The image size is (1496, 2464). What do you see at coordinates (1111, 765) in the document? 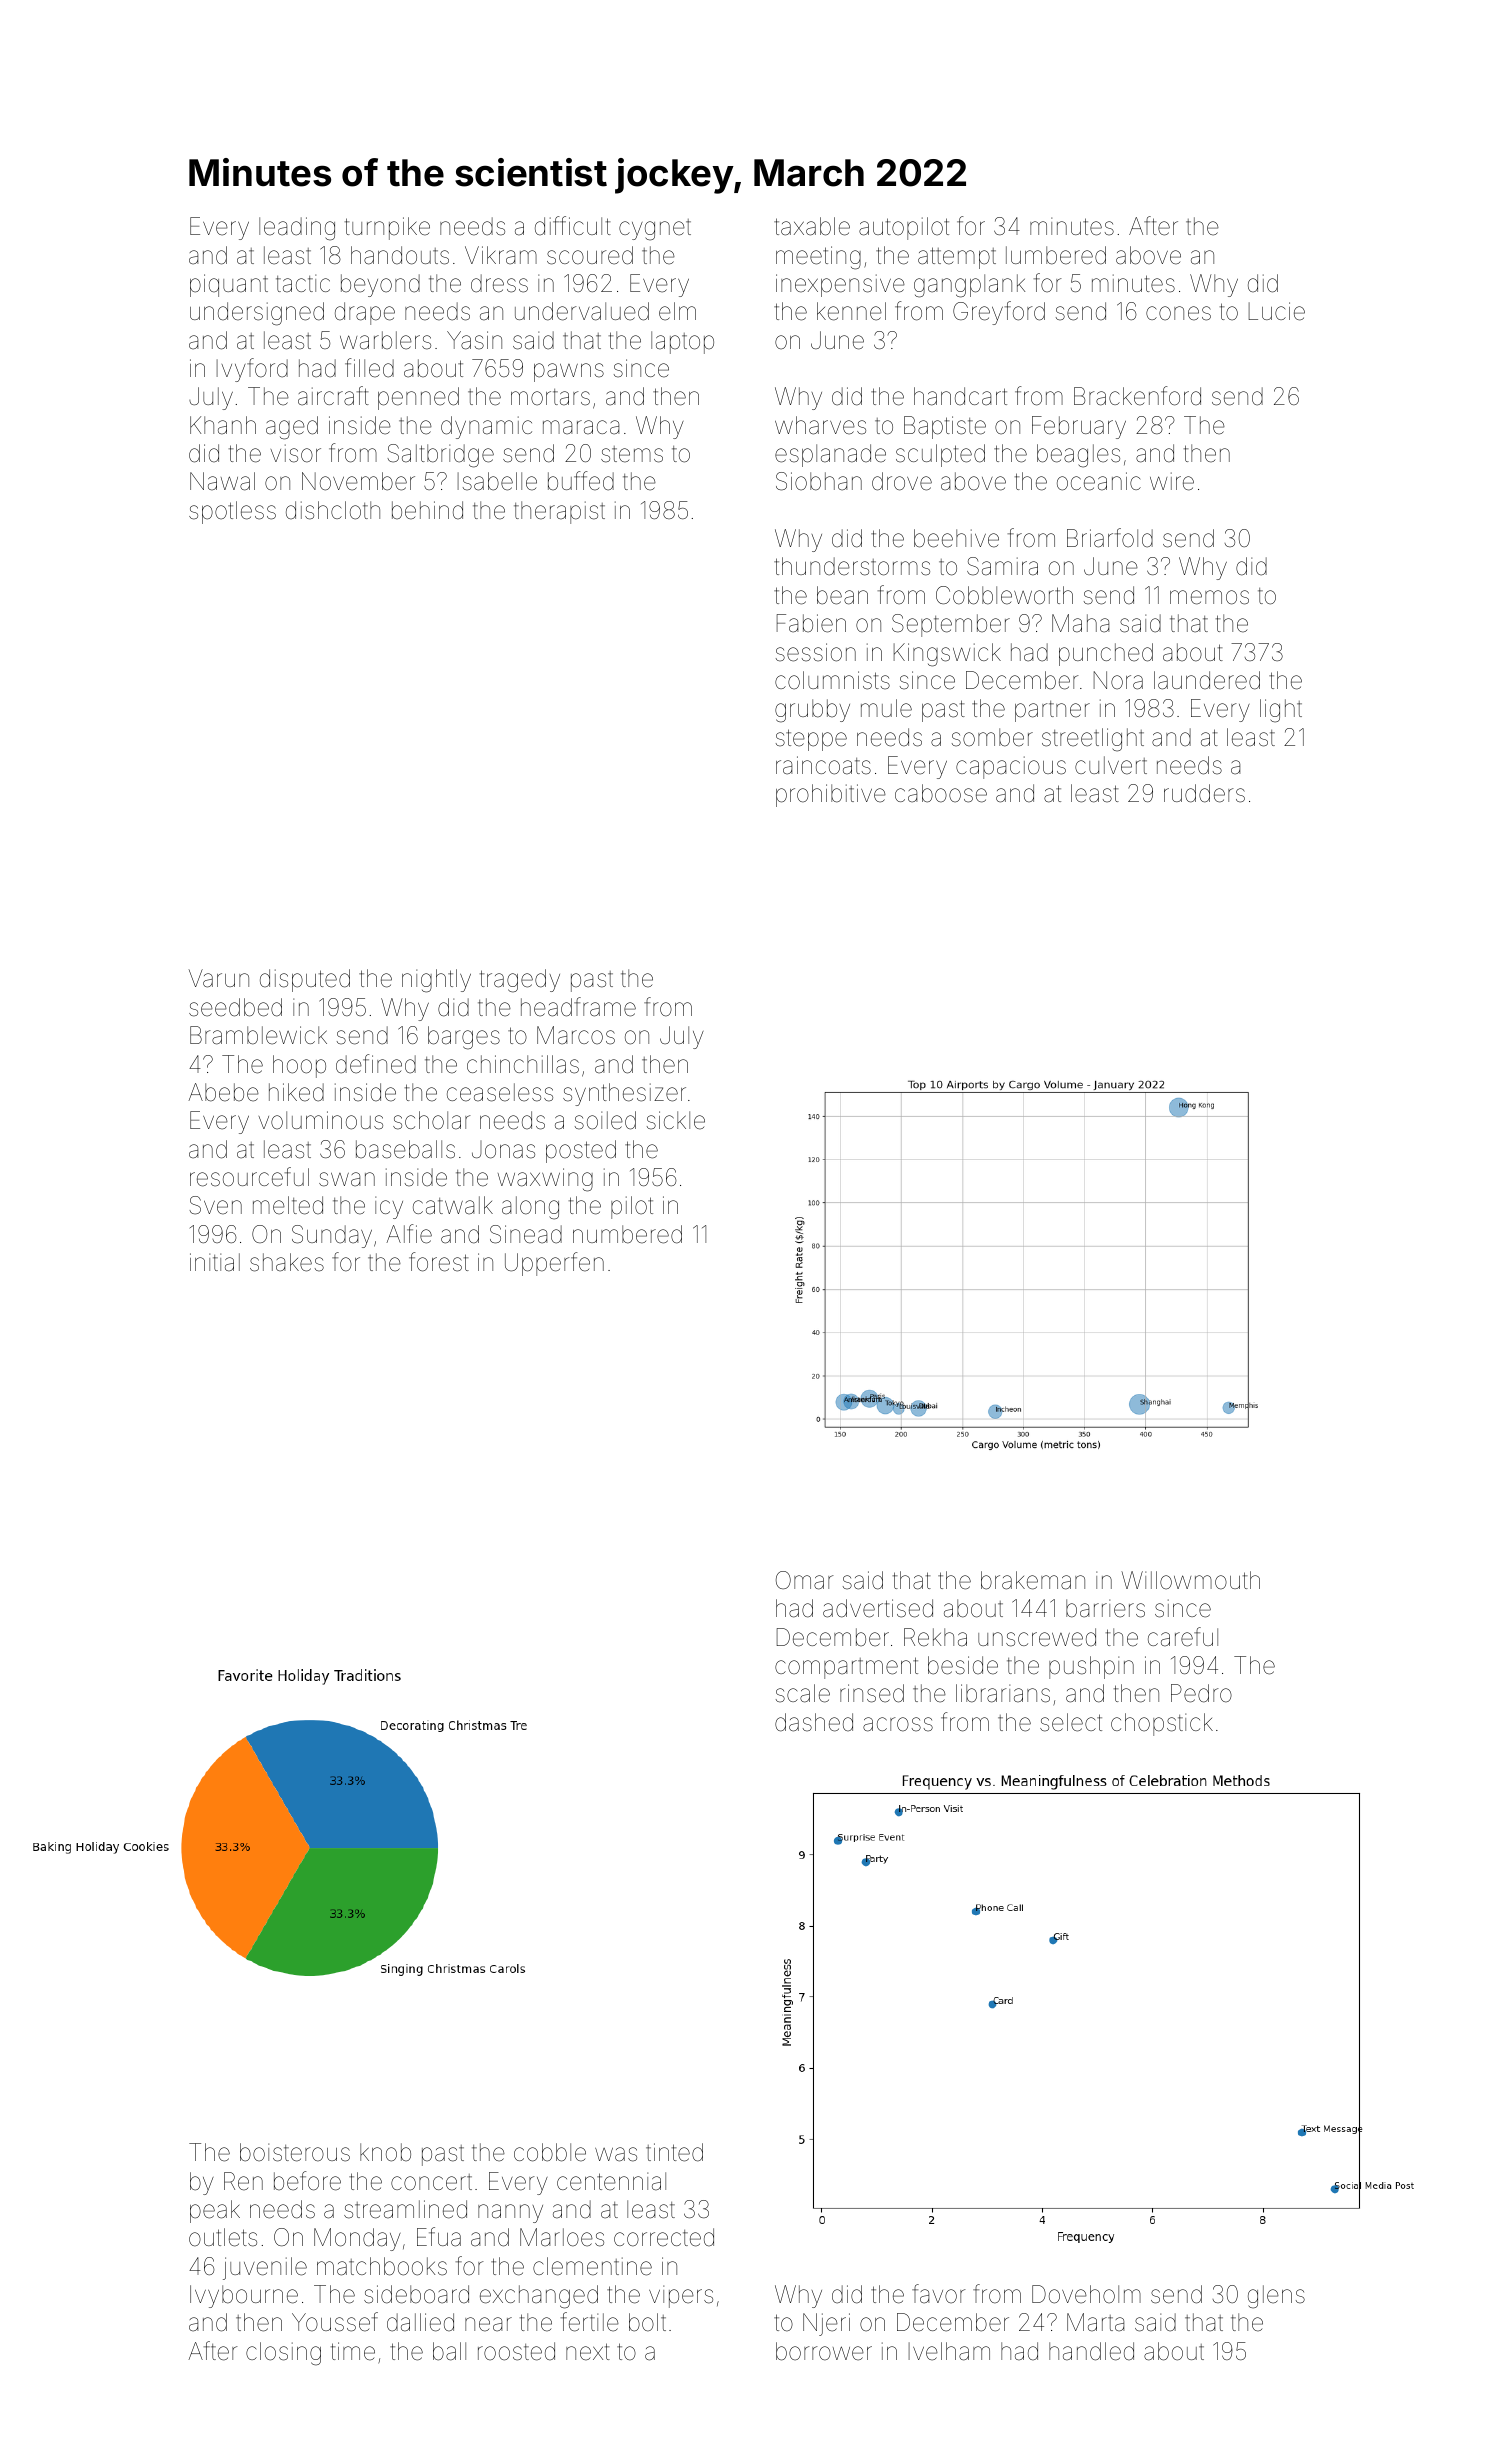
I see `culvert` at bounding box center [1111, 765].
